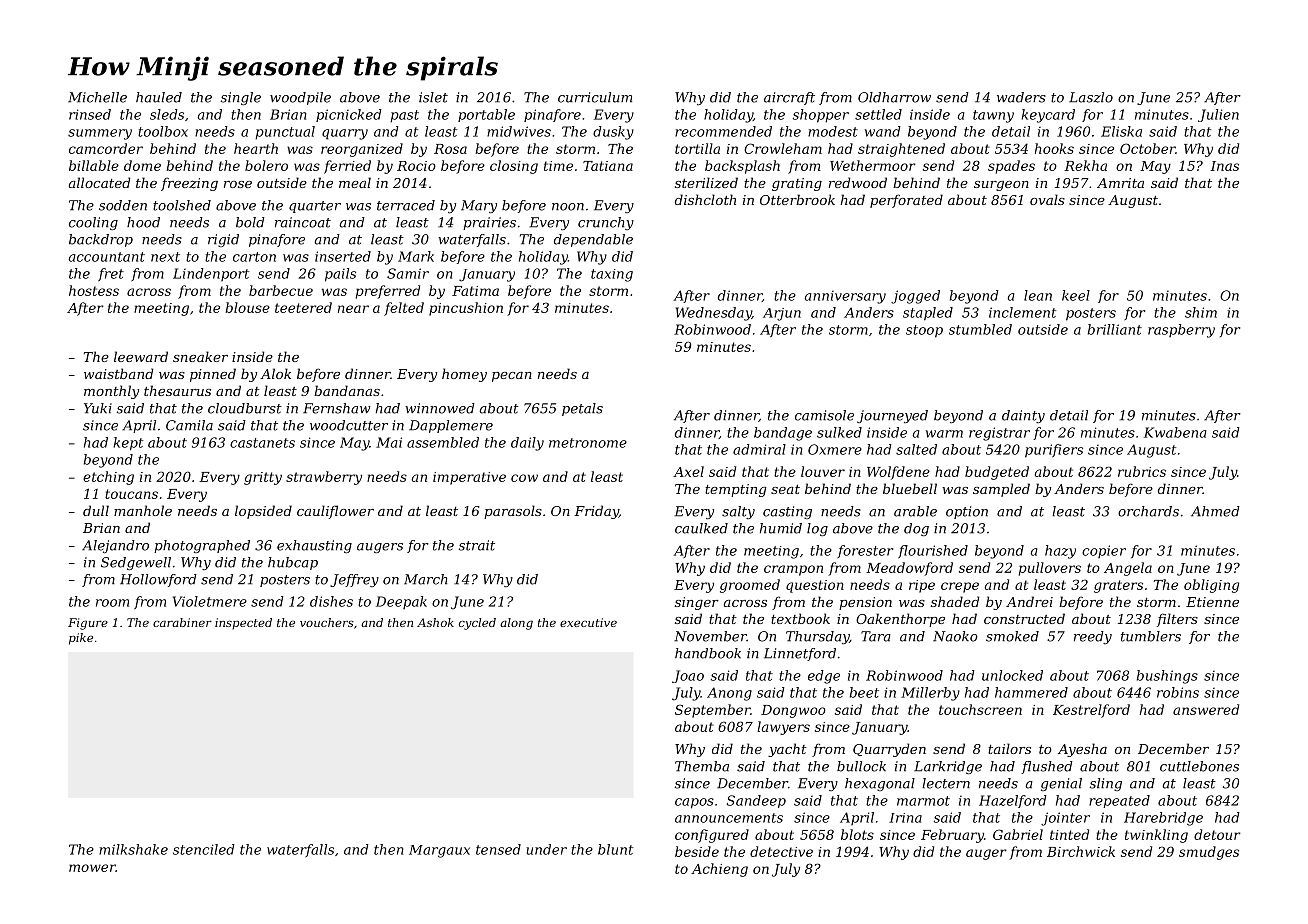  Describe the element at coordinates (894, 97) in the image. I see `Oldharrow` at that location.
